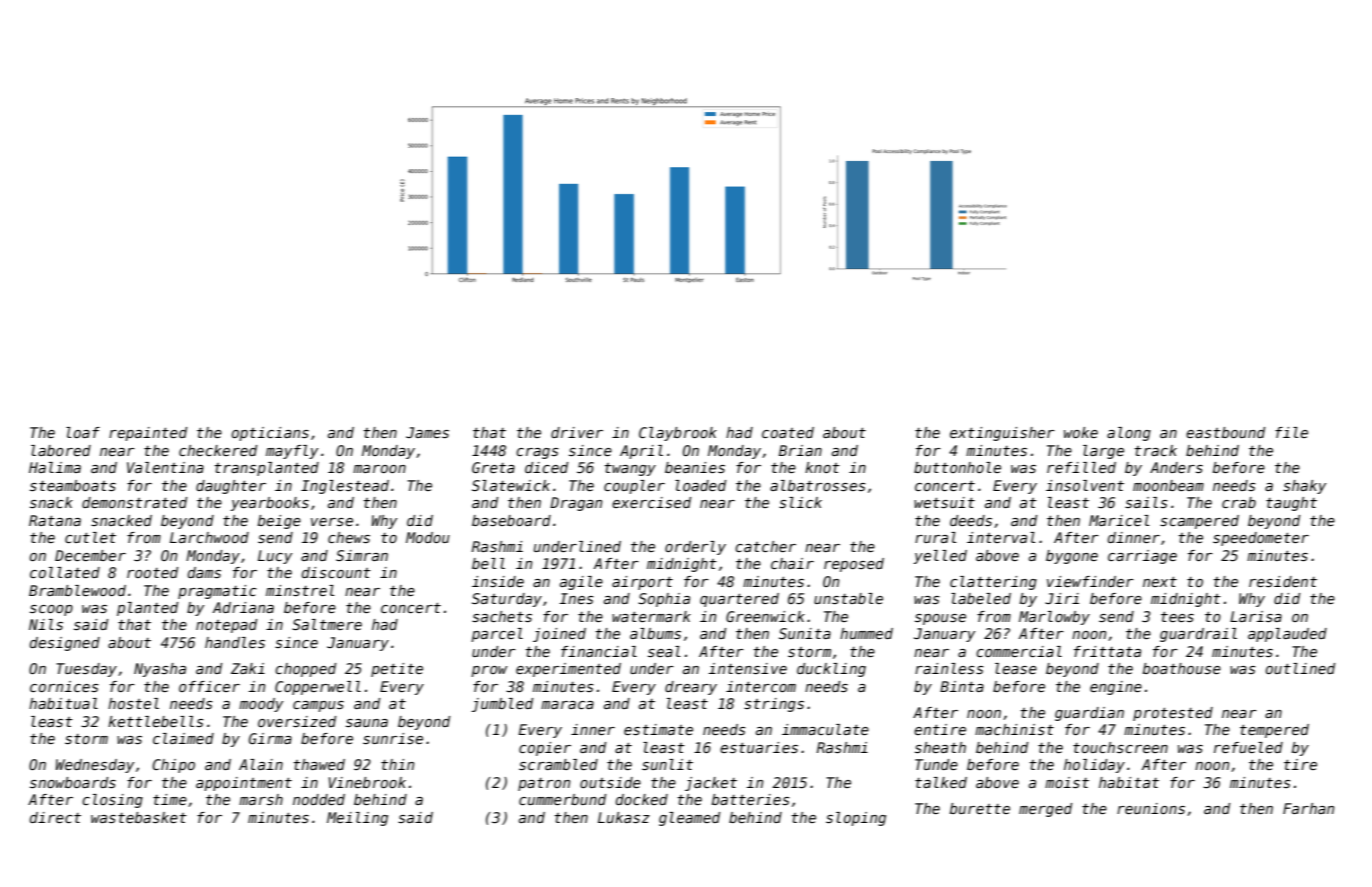 The height and width of the screenshot is (887, 1372). What do you see at coordinates (1300, 668) in the screenshot?
I see `outlined` at bounding box center [1300, 668].
